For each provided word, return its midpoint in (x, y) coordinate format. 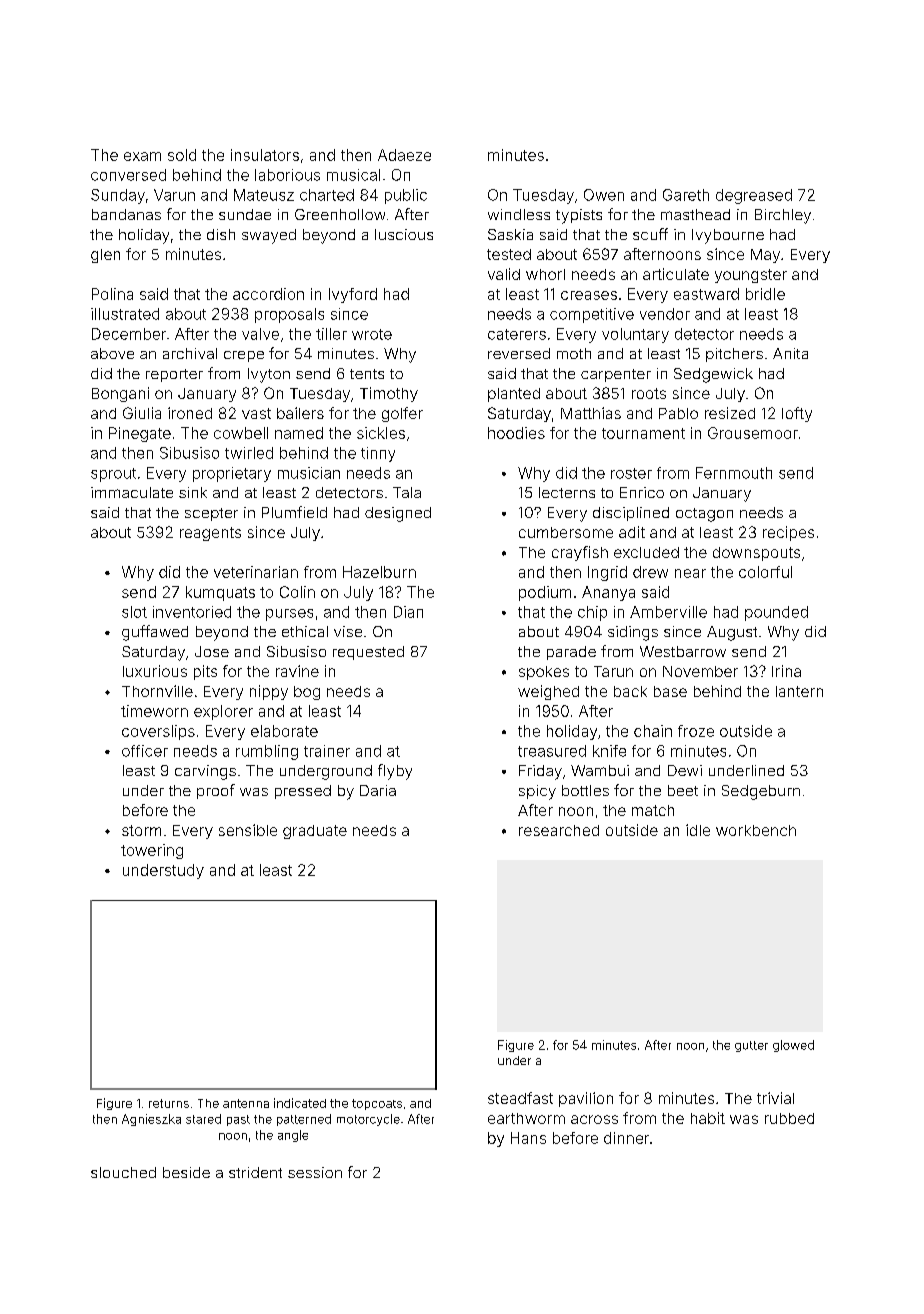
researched (559, 830)
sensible (248, 830)
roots (649, 393)
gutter (751, 1046)
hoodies (516, 433)
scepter (211, 514)
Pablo (678, 413)
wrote (372, 334)
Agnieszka (151, 1120)
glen (105, 256)
